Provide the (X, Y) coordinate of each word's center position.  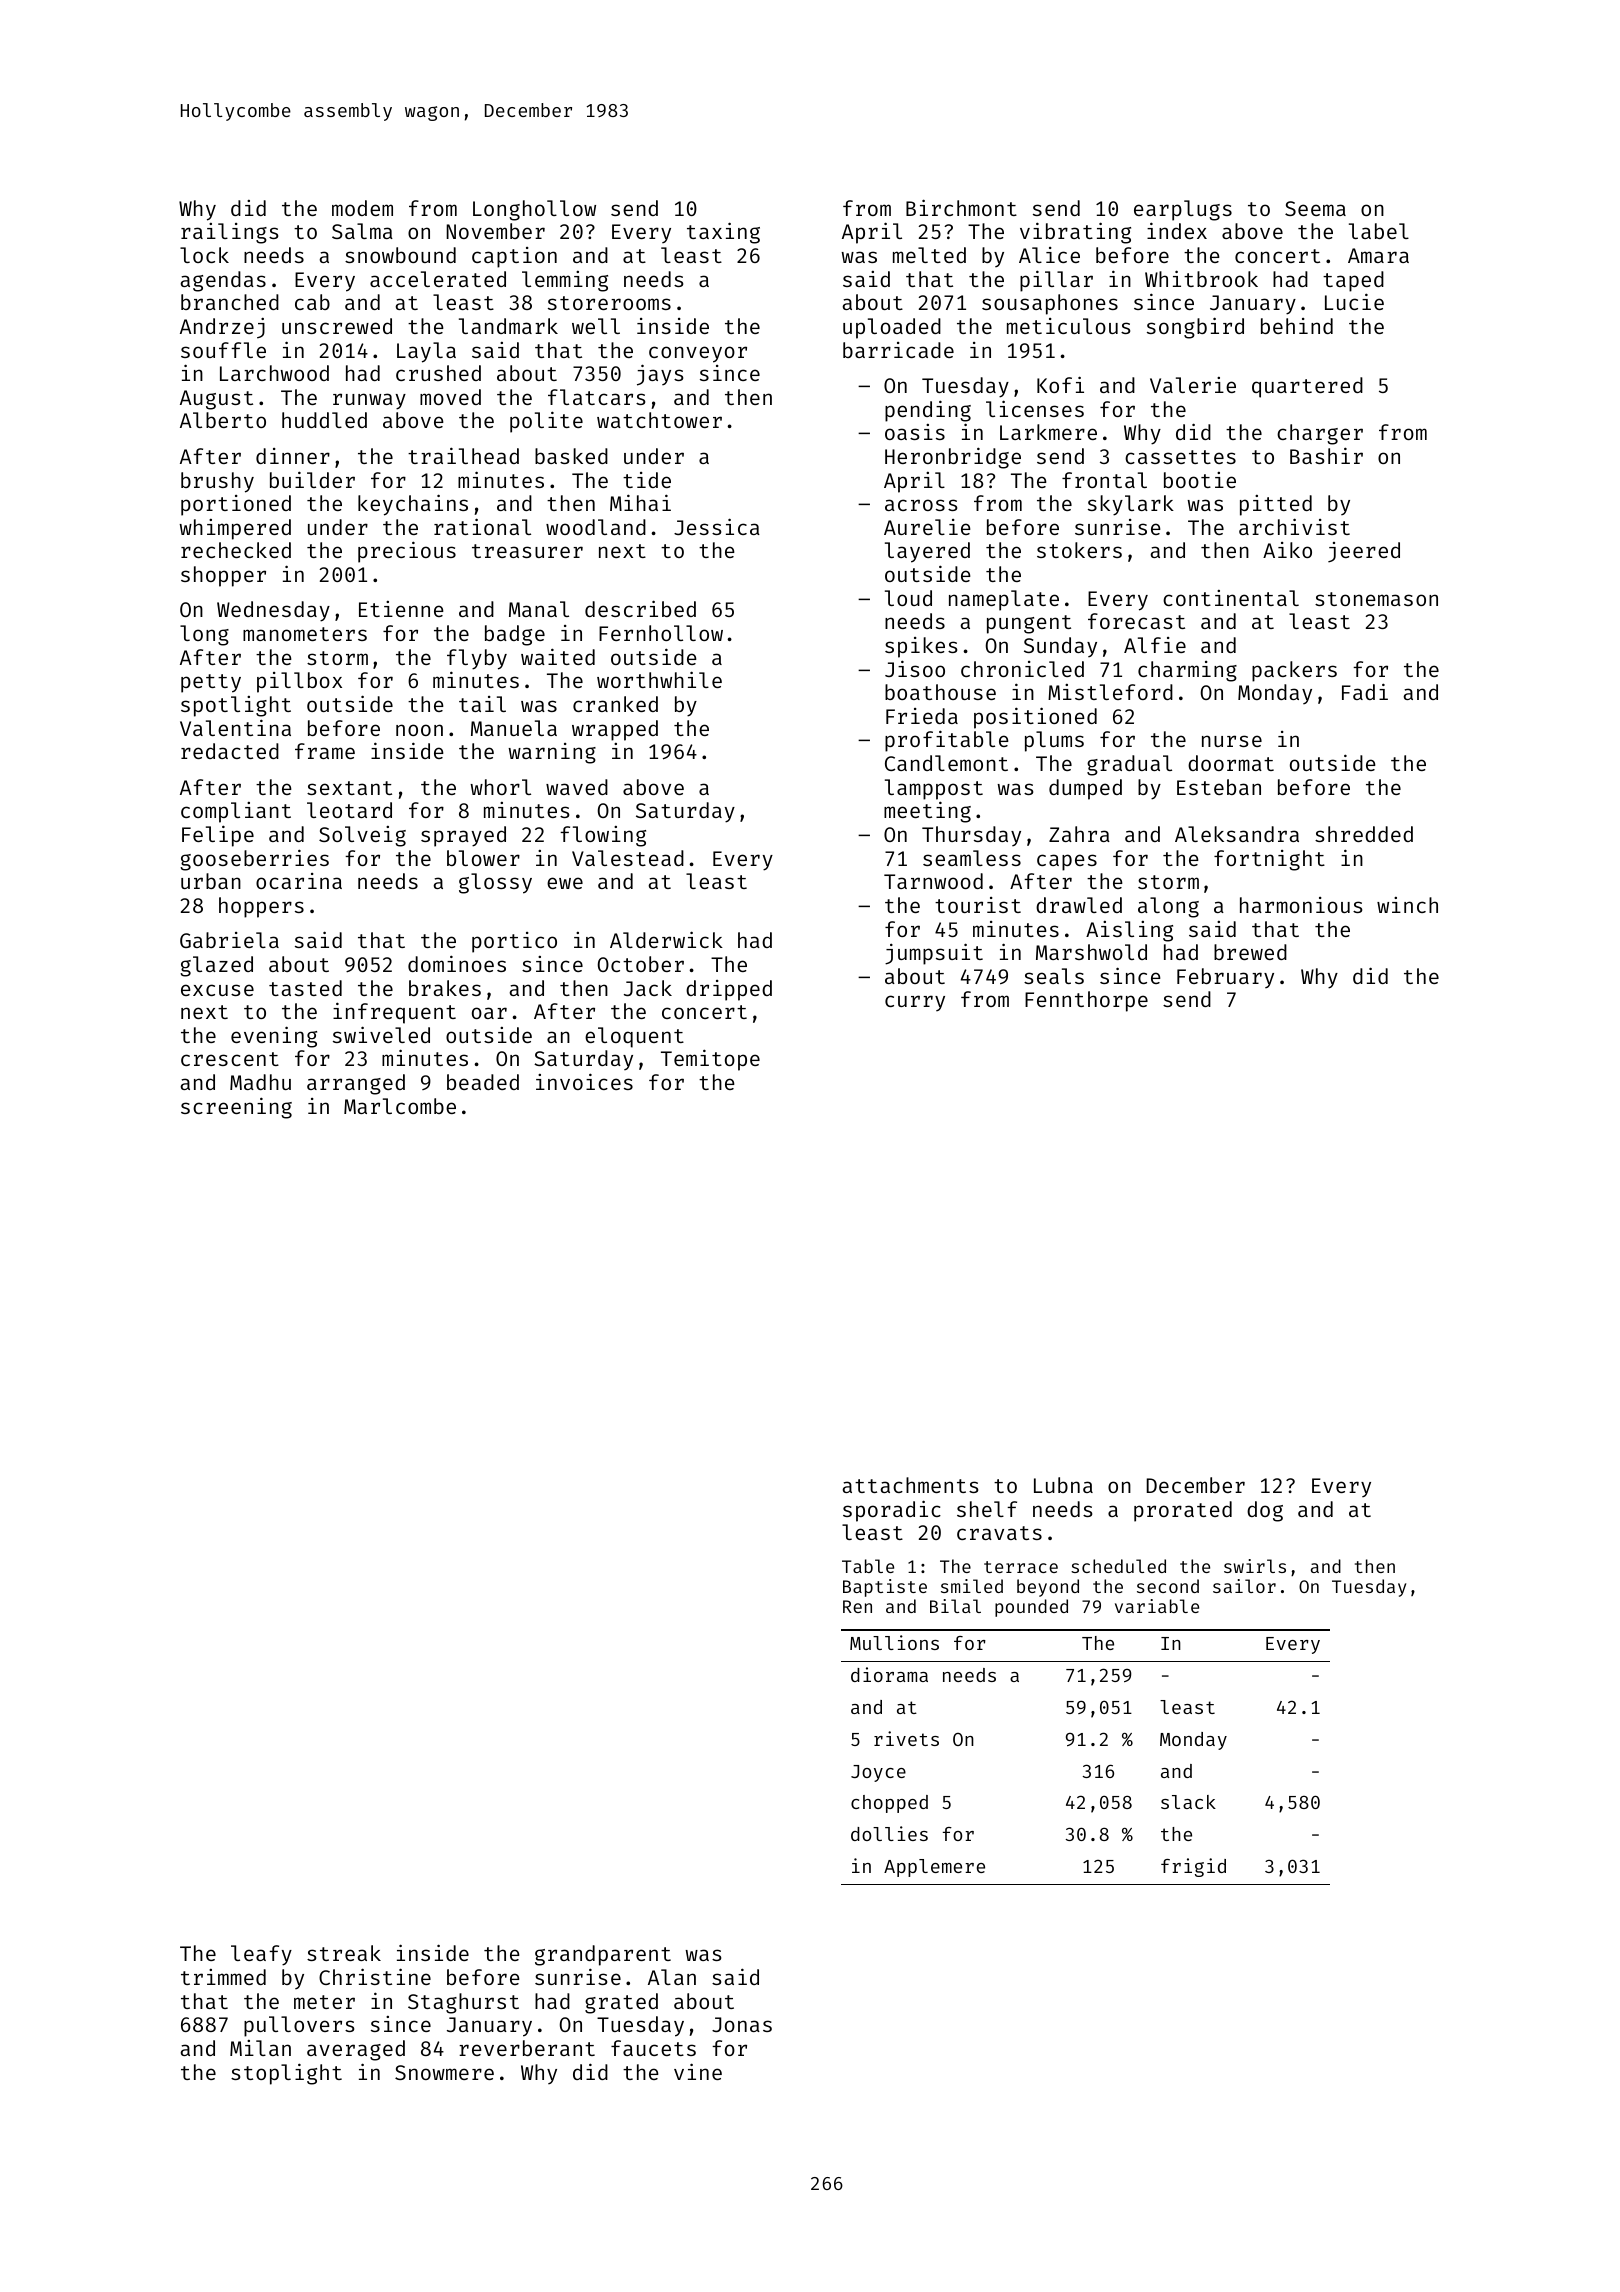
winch (1407, 905)
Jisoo (915, 668)
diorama (889, 1674)
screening (236, 1108)
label (1379, 231)
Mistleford (1110, 692)
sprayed (463, 836)
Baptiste (885, 1588)
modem (362, 208)
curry (915, 1003)
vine (698, 2071)
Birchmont (961, 207)
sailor (1244, 1586)
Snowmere (444, 2072)
